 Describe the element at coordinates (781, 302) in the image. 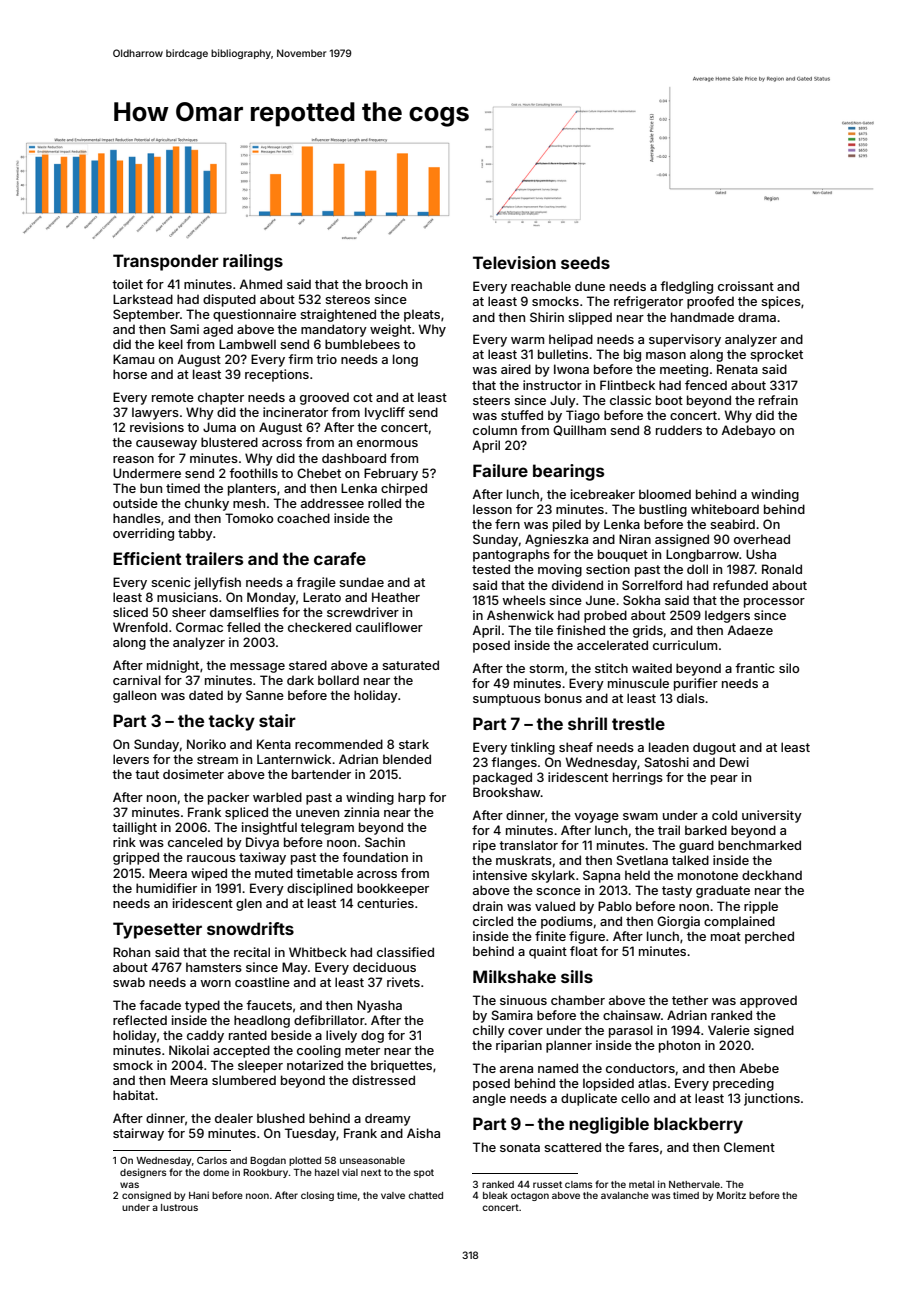

I see `spices` at that location.
